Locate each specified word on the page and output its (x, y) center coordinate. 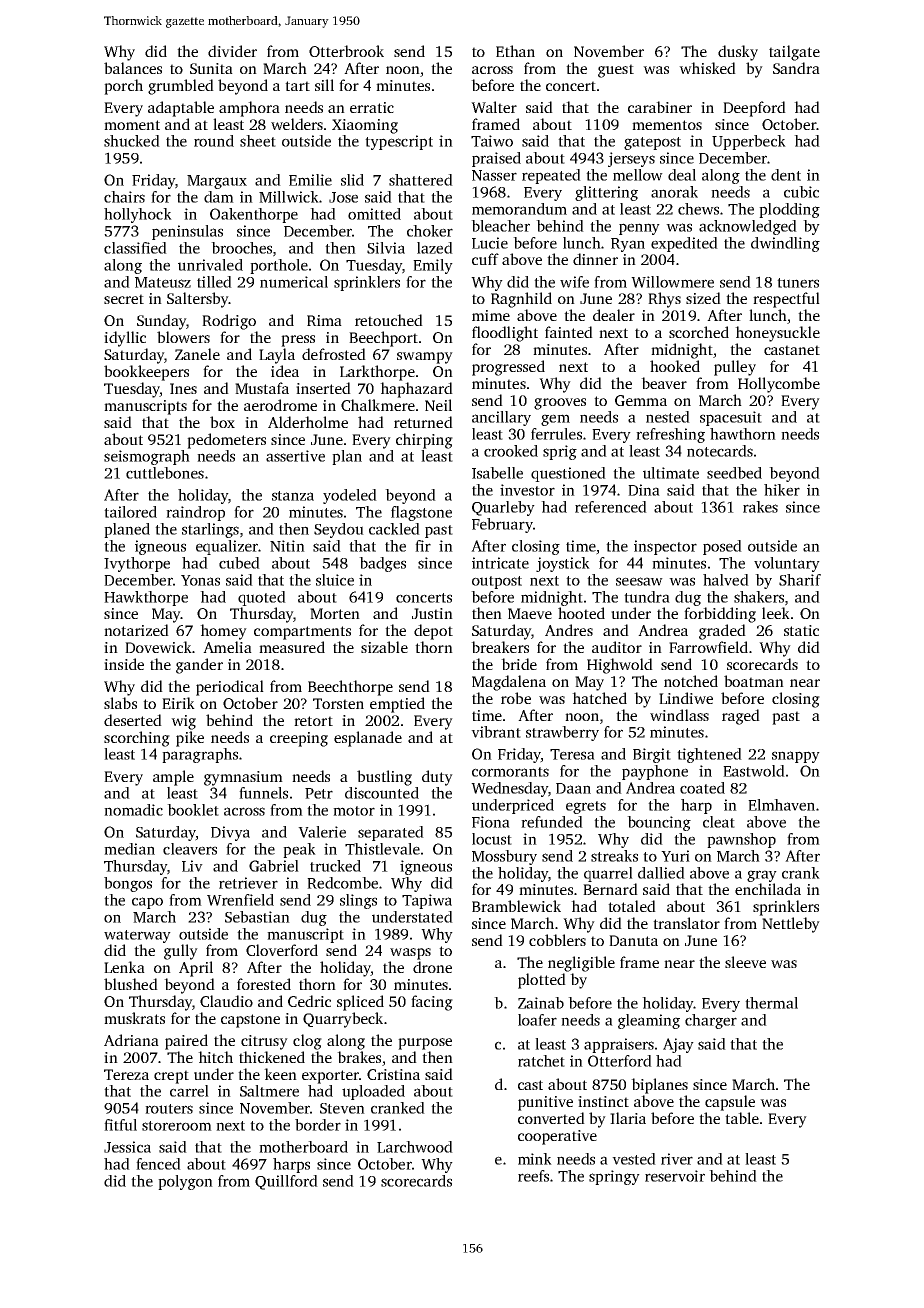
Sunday (161, 322)
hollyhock (138, 215)
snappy (796, 757)
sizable (384, 647)
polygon (185, 1182)
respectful (786, 300)
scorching (137, 739)
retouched (389, 320)
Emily (433, 266)
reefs (533, 1176)
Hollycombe (779, 385)
